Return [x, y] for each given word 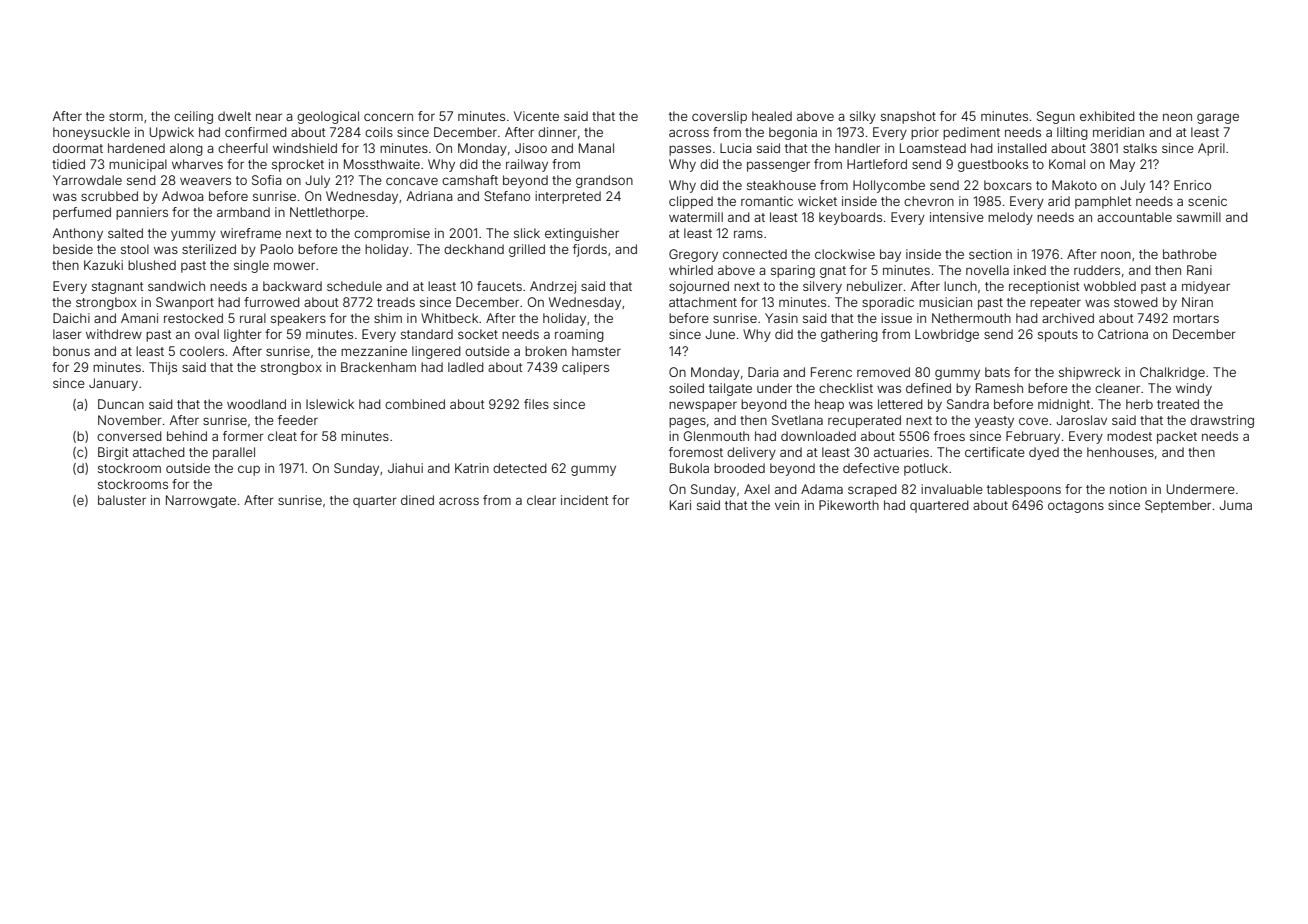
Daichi [71, 318]
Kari [680, 505]
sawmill [1199, 217]
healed [772, 116]
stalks [1140, 148]
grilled [527, 250]
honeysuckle [91, 133]
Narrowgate [201, 501]
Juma [1235, 505]
